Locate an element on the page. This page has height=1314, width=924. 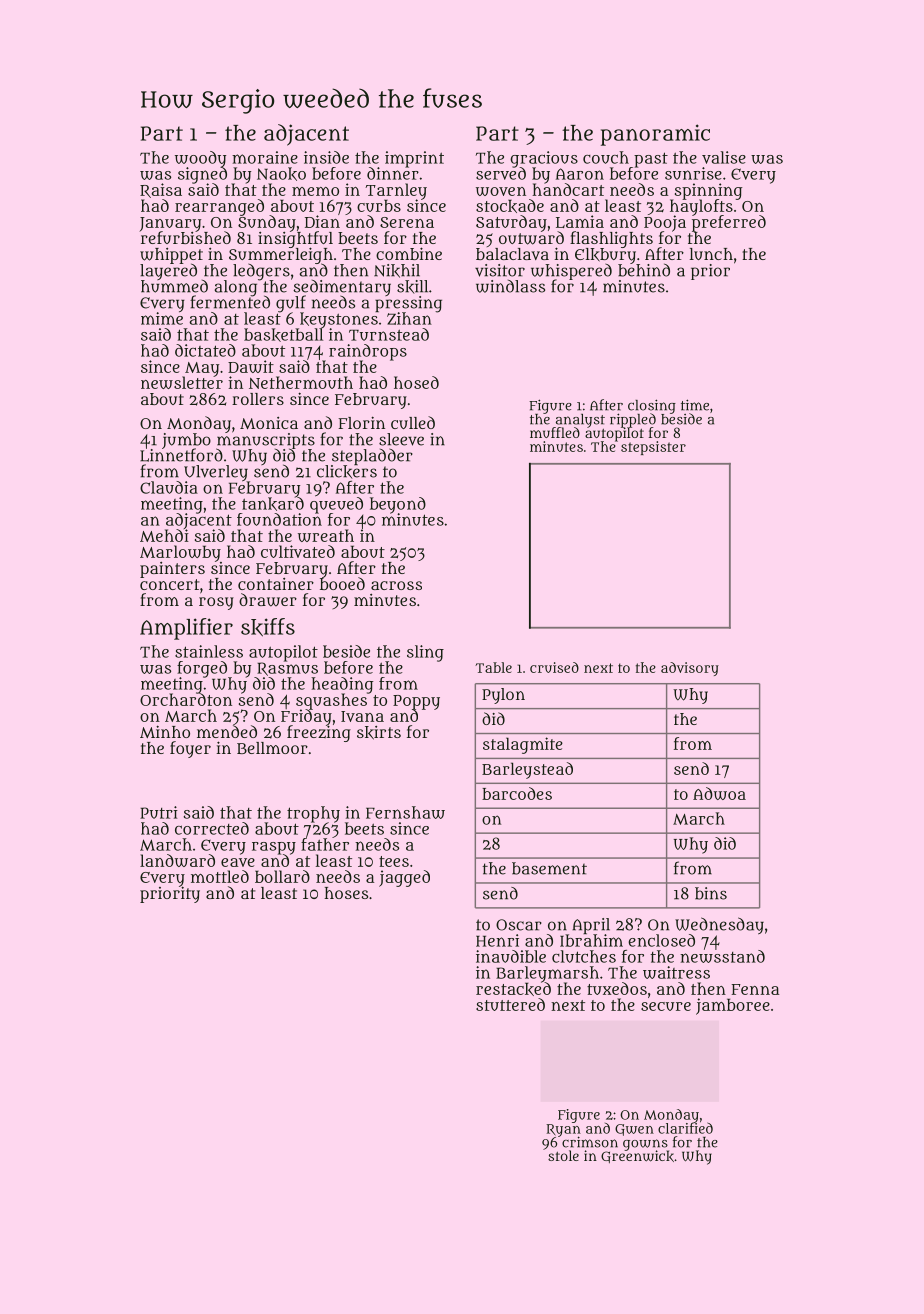
Barleymarsh is located at coordinates (547, 974).
